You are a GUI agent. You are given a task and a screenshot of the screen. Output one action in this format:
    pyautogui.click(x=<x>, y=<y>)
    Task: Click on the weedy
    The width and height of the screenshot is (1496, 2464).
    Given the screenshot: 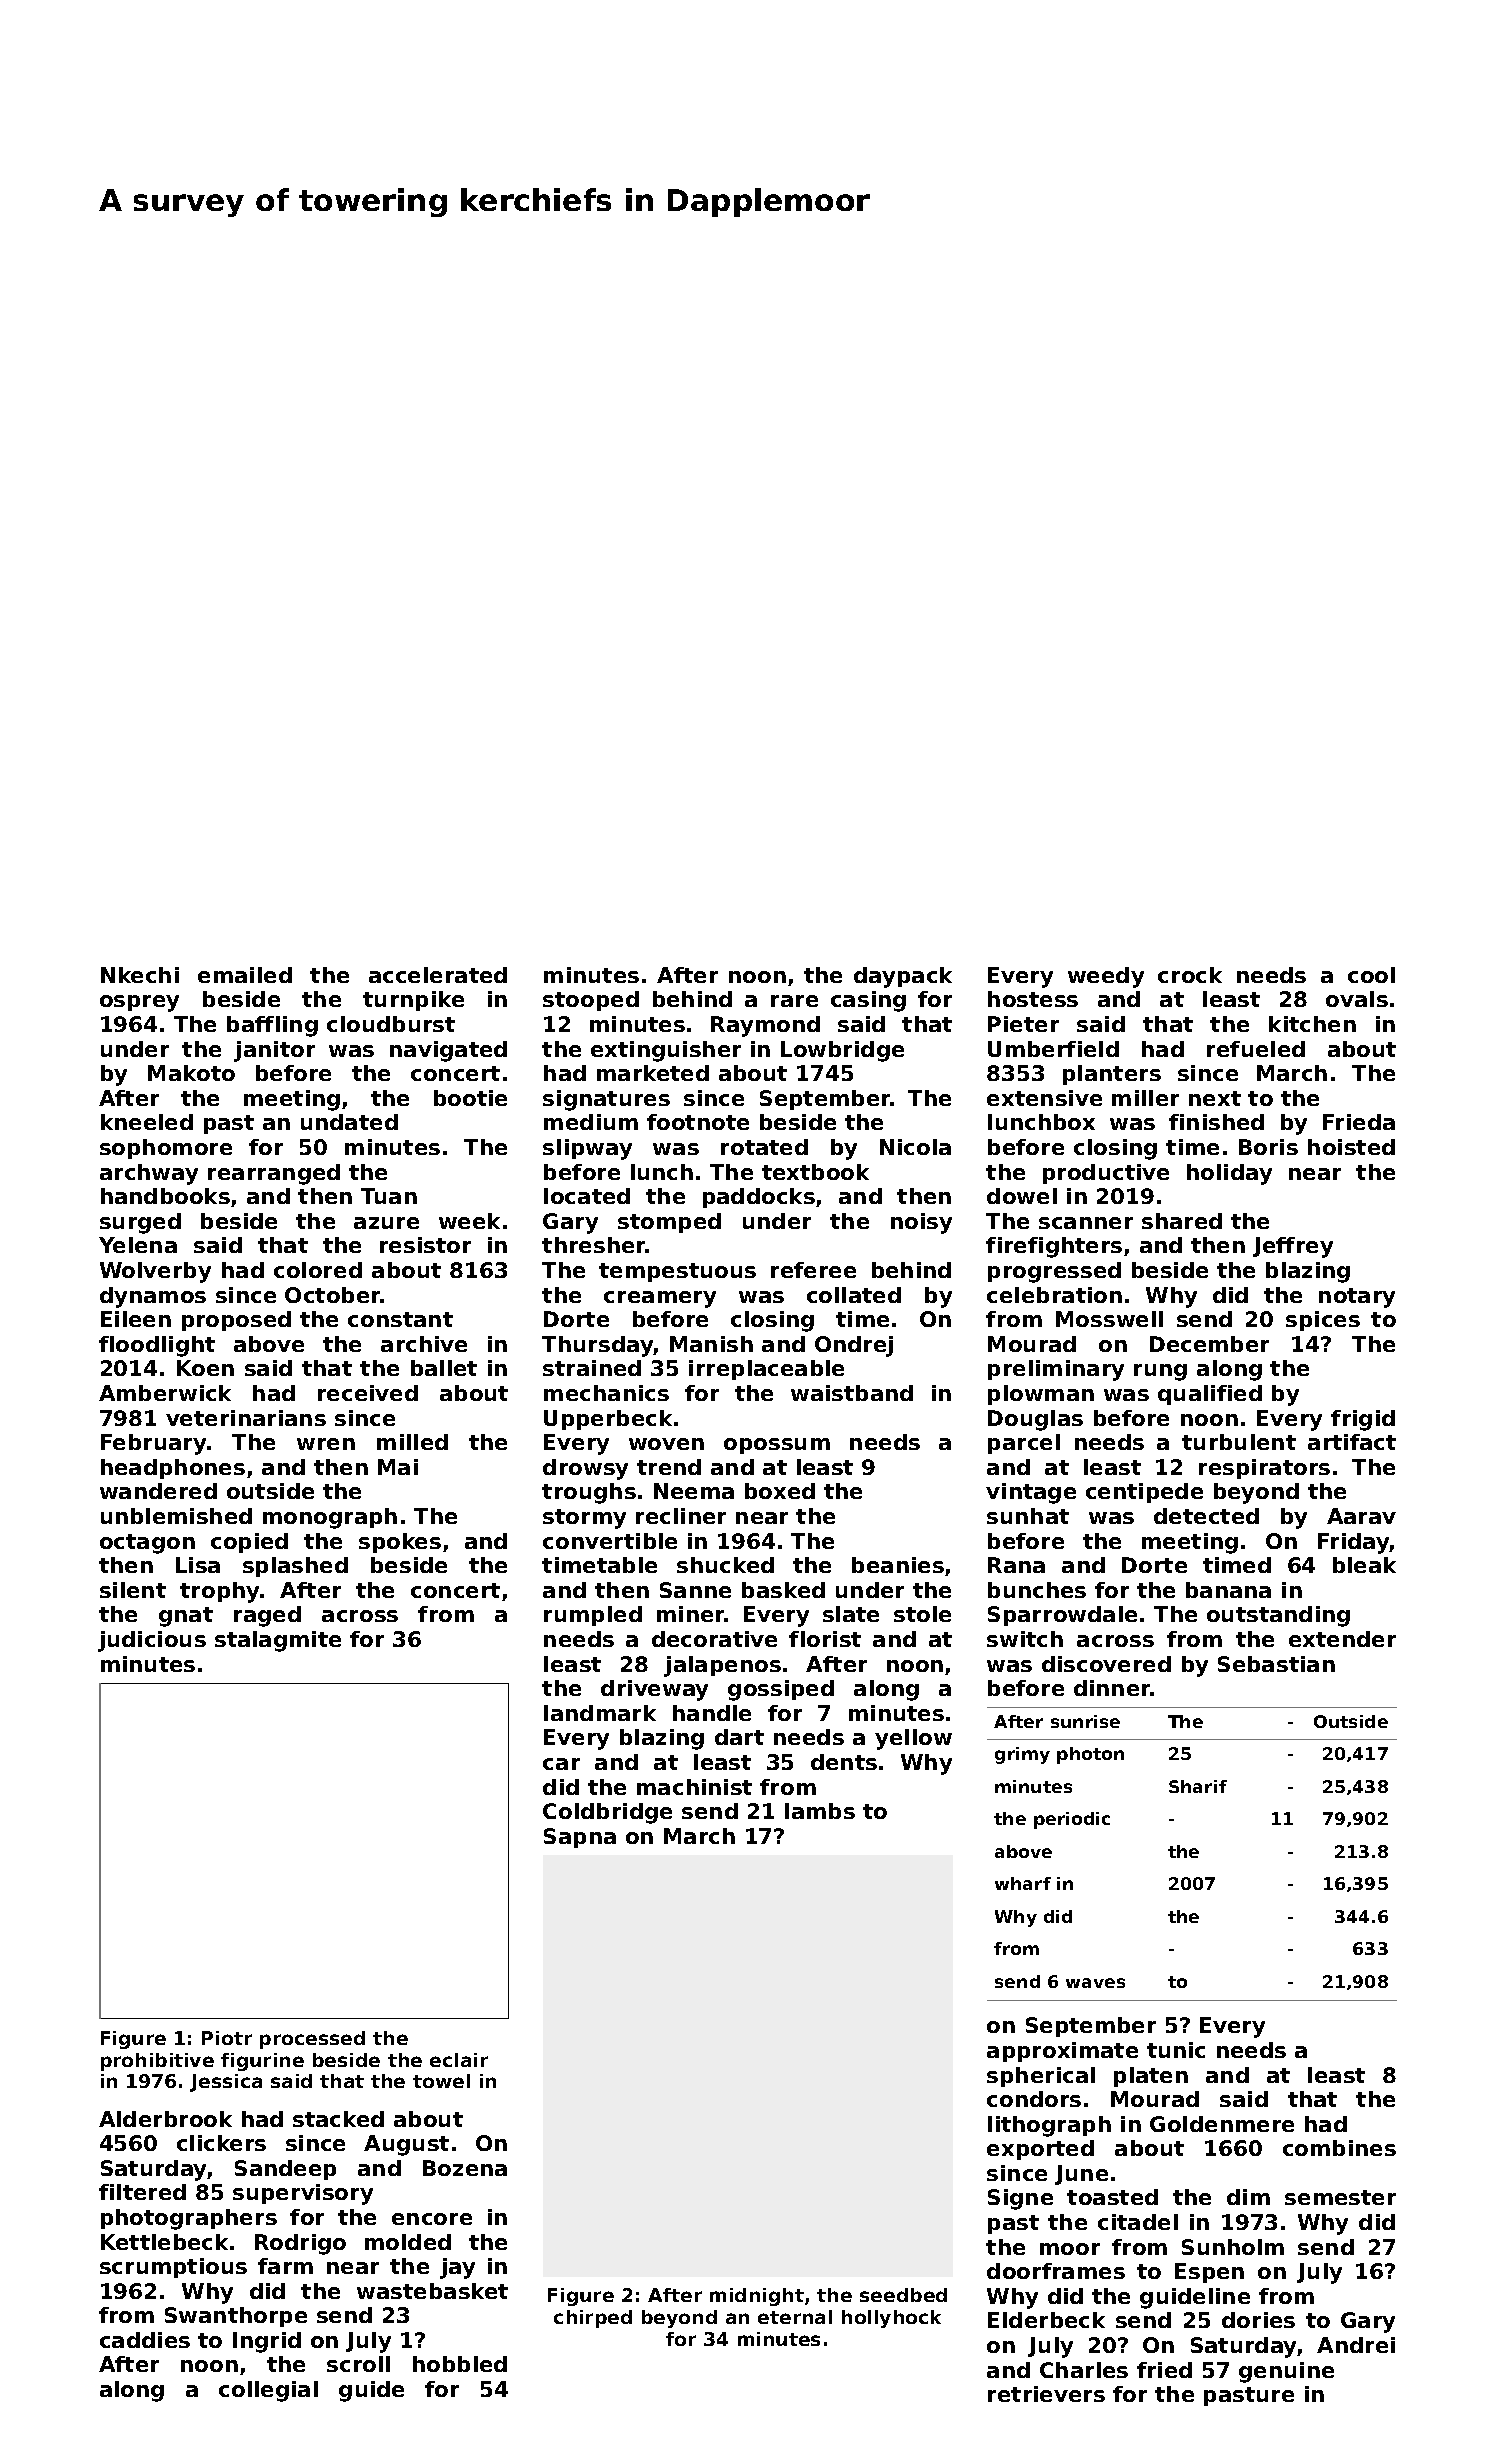 What is the action you would take?
    pyautogui.click(x=1106, y=977)
